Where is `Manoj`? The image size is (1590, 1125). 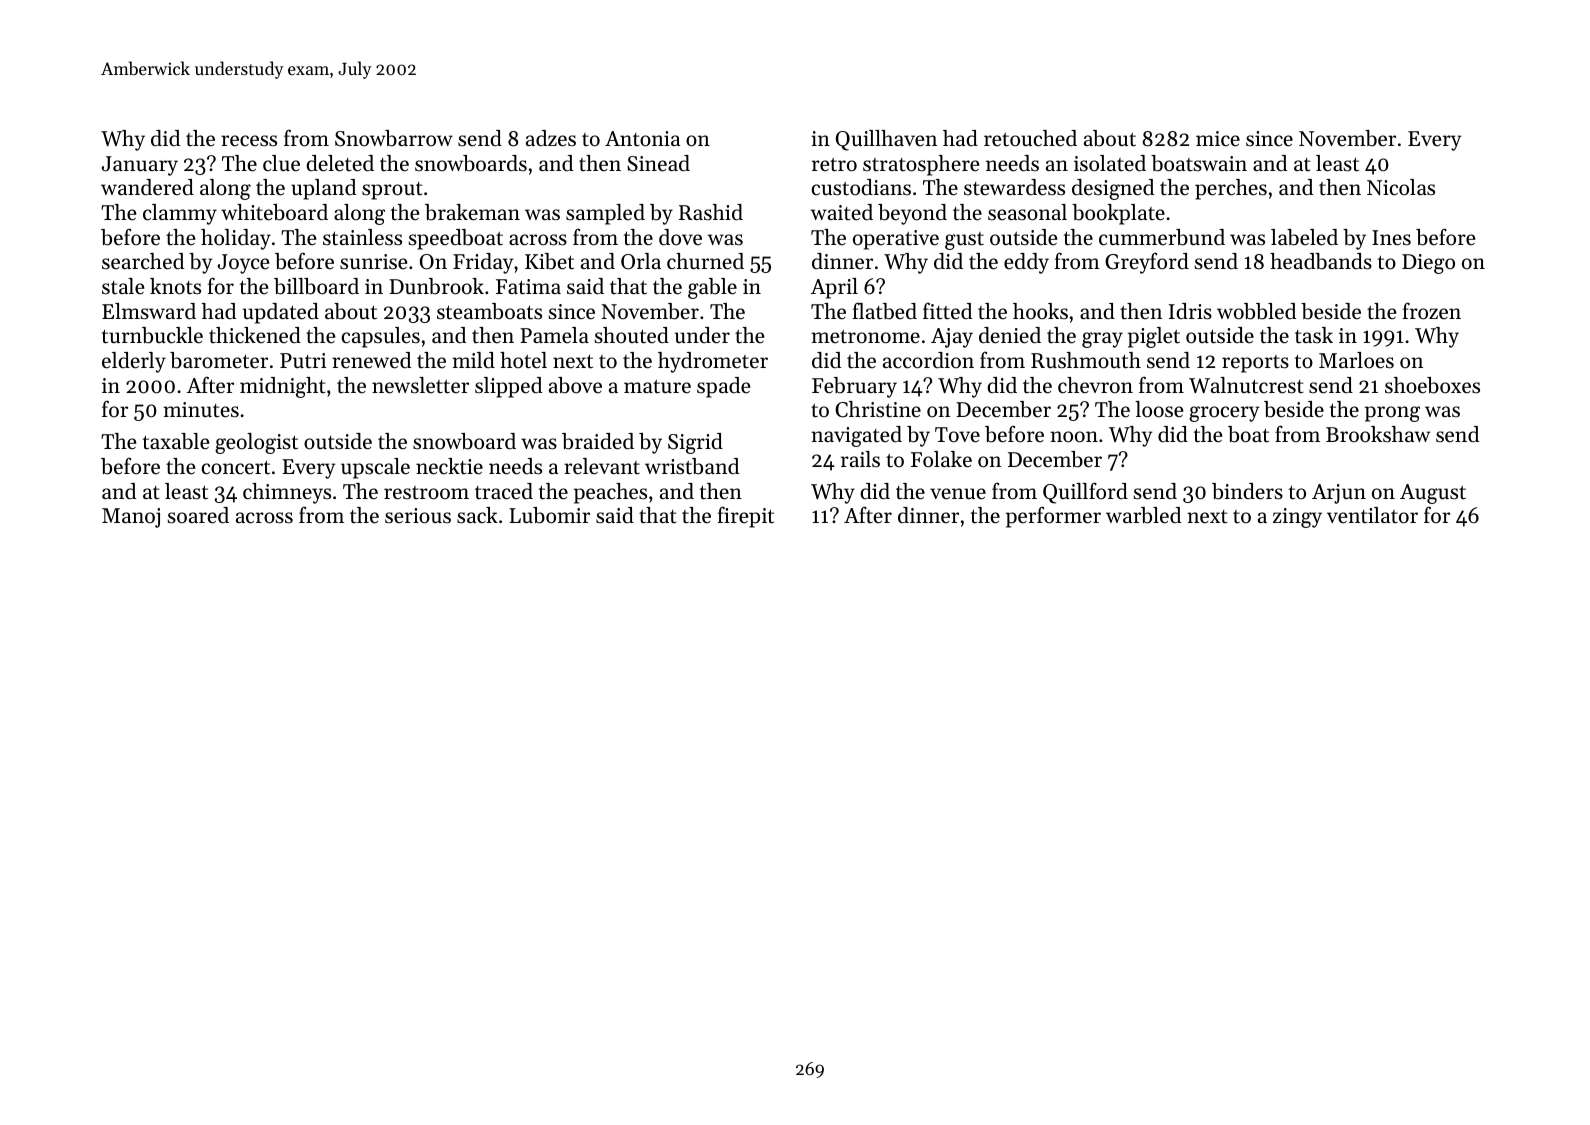
Manoj is located at coordinates (131, 518).
